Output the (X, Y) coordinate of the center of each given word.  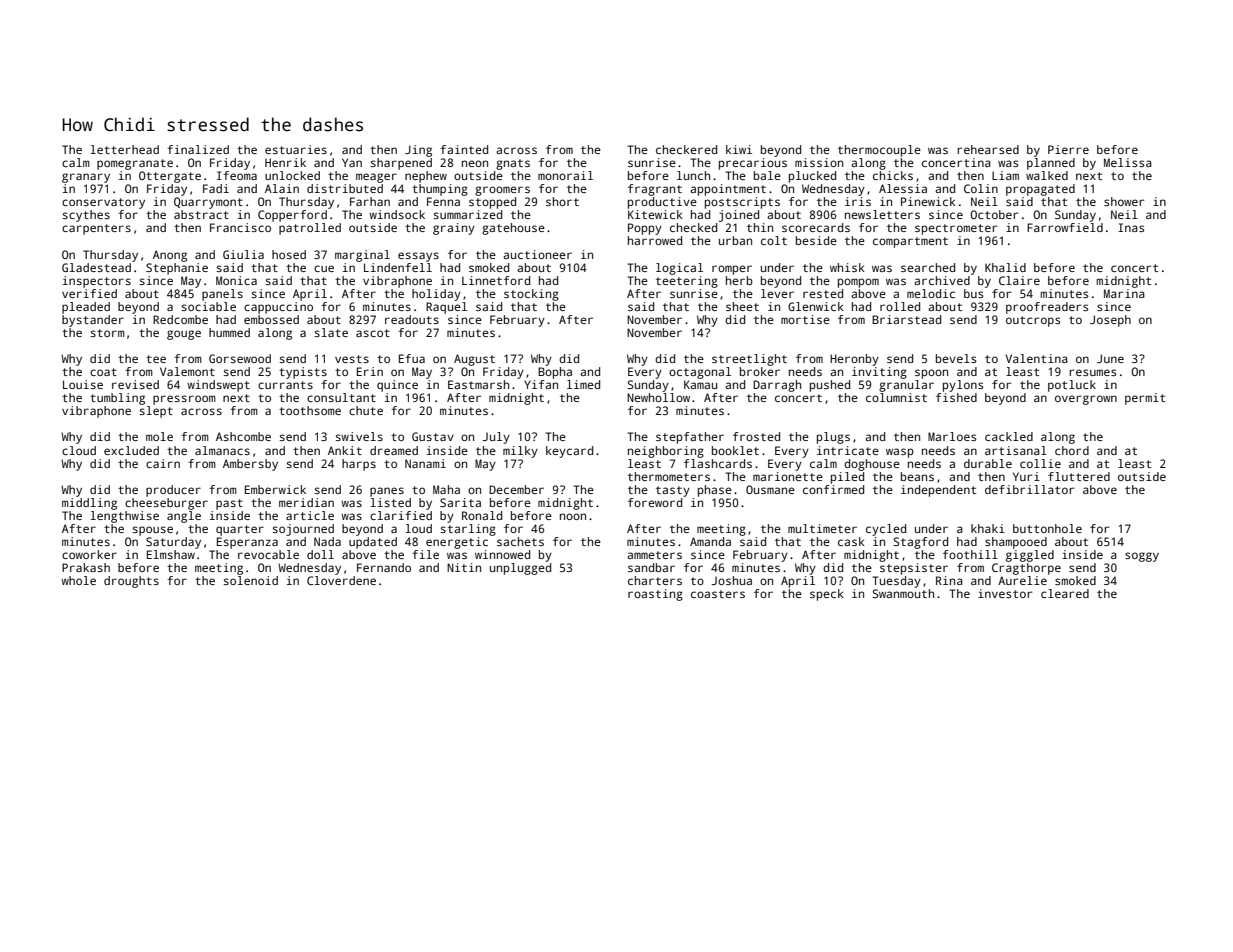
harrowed (655, 240)
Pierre (1068, 149)
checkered (686, 149)
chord (1072, 450)
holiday (436, 295)
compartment (910, 242)
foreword (655, 502)
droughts (131, 582)
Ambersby (250, 465)
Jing (418, 151)
